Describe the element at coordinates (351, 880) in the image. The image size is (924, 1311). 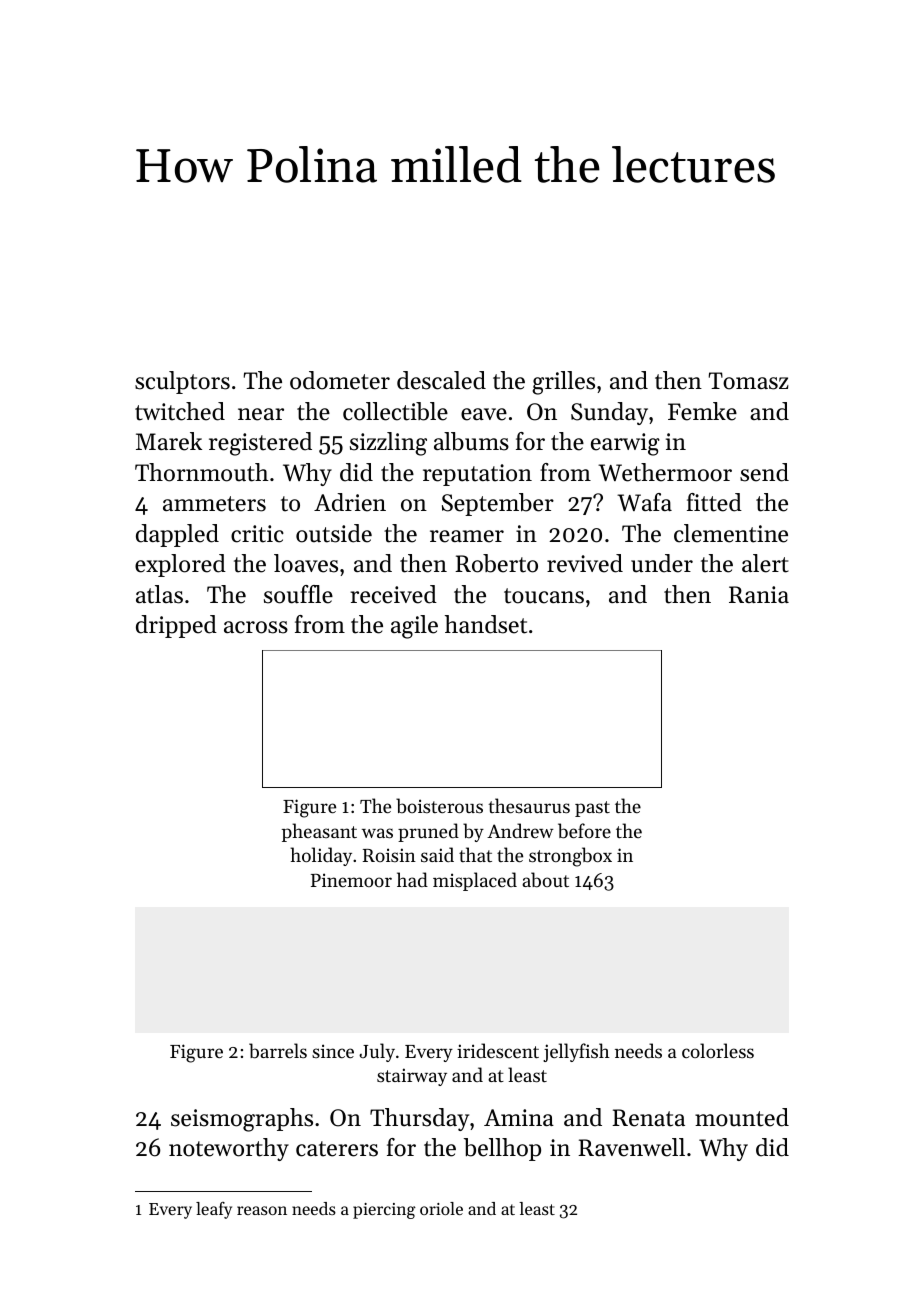
I see `Pinemoor` at that location.
